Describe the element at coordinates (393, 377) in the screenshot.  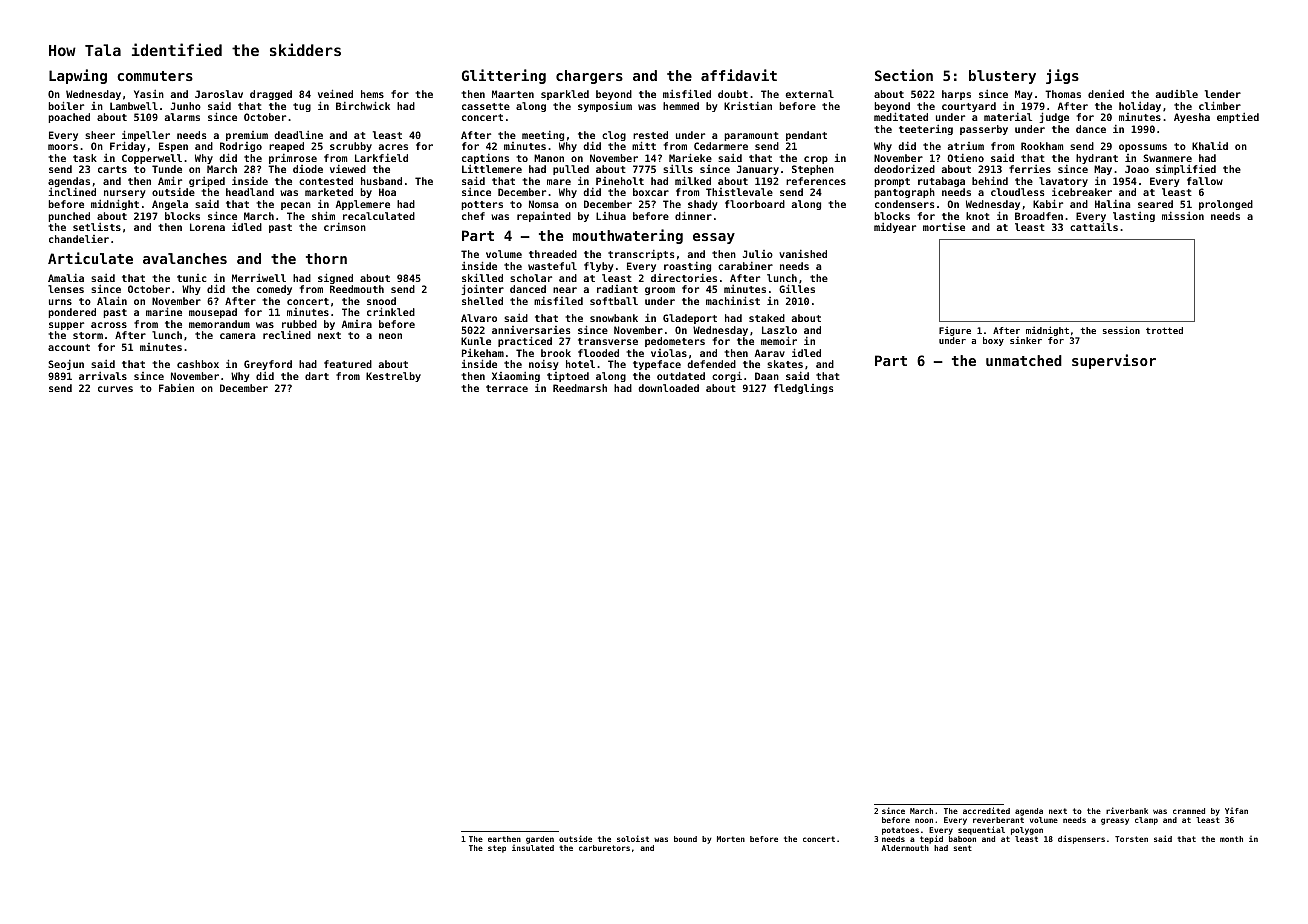
I see `Kestrelby` at that location.
